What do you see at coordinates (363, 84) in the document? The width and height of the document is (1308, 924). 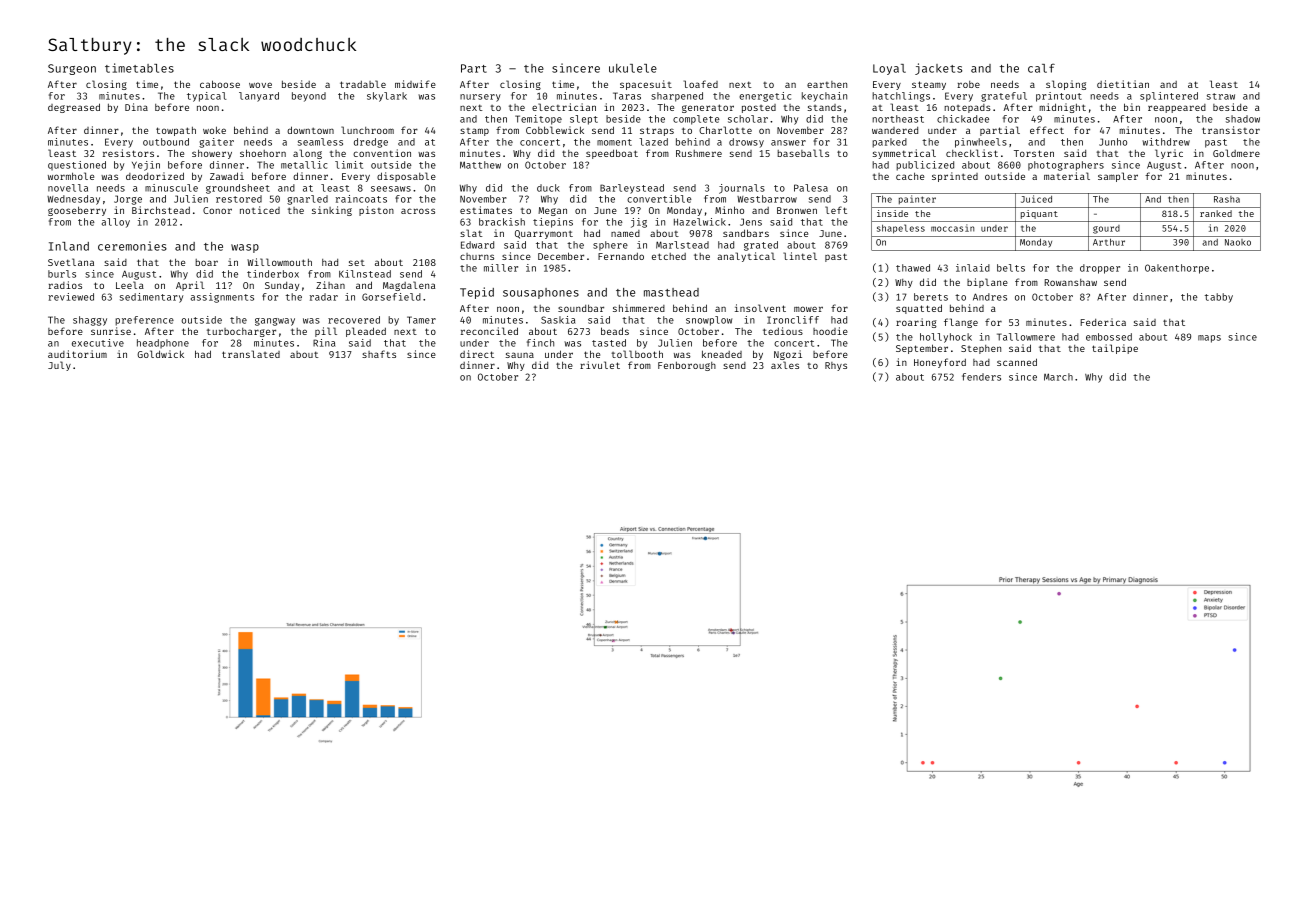 I see `tradable` at bounding box center [363, 84].
